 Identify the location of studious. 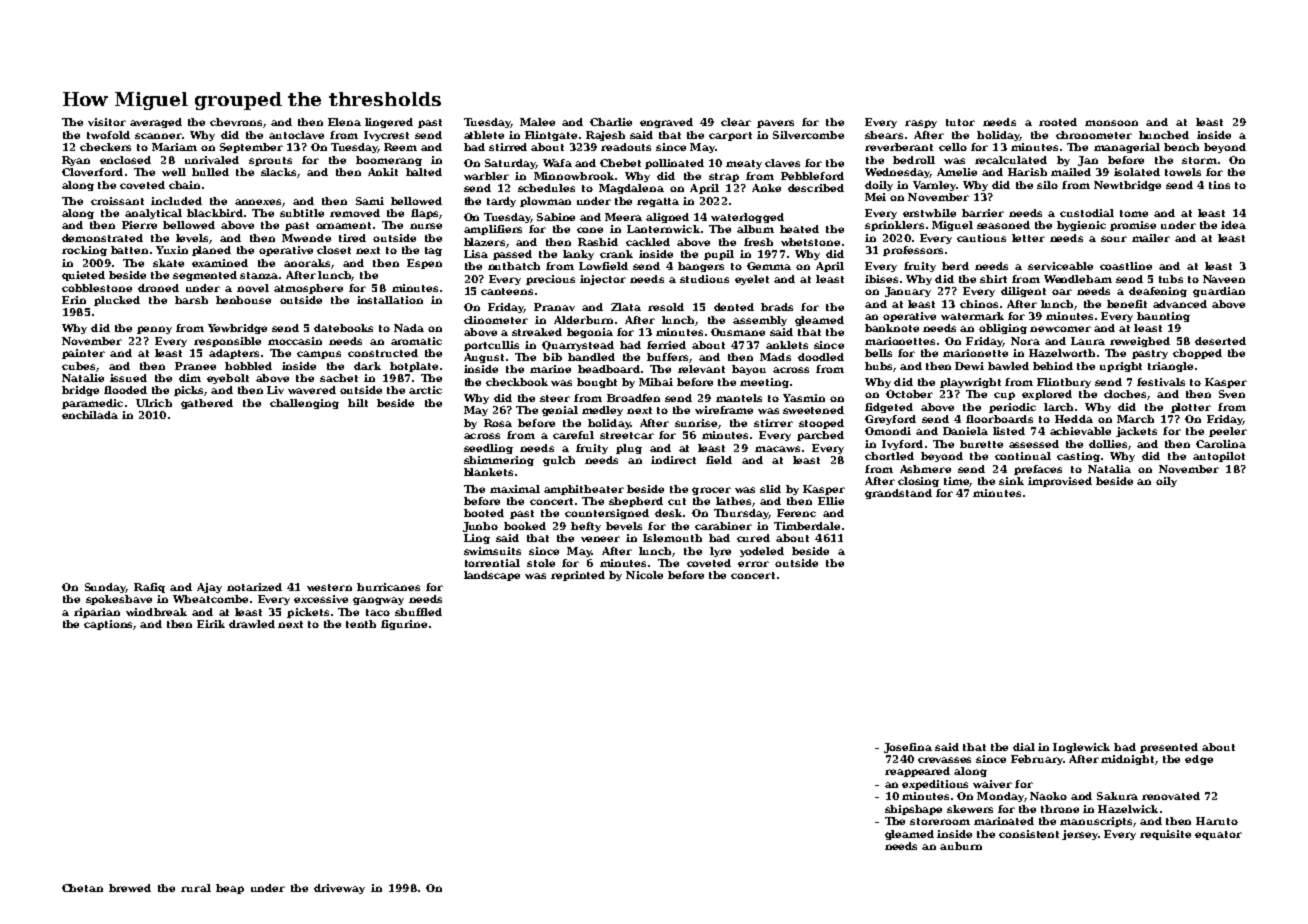
(704, 279).
